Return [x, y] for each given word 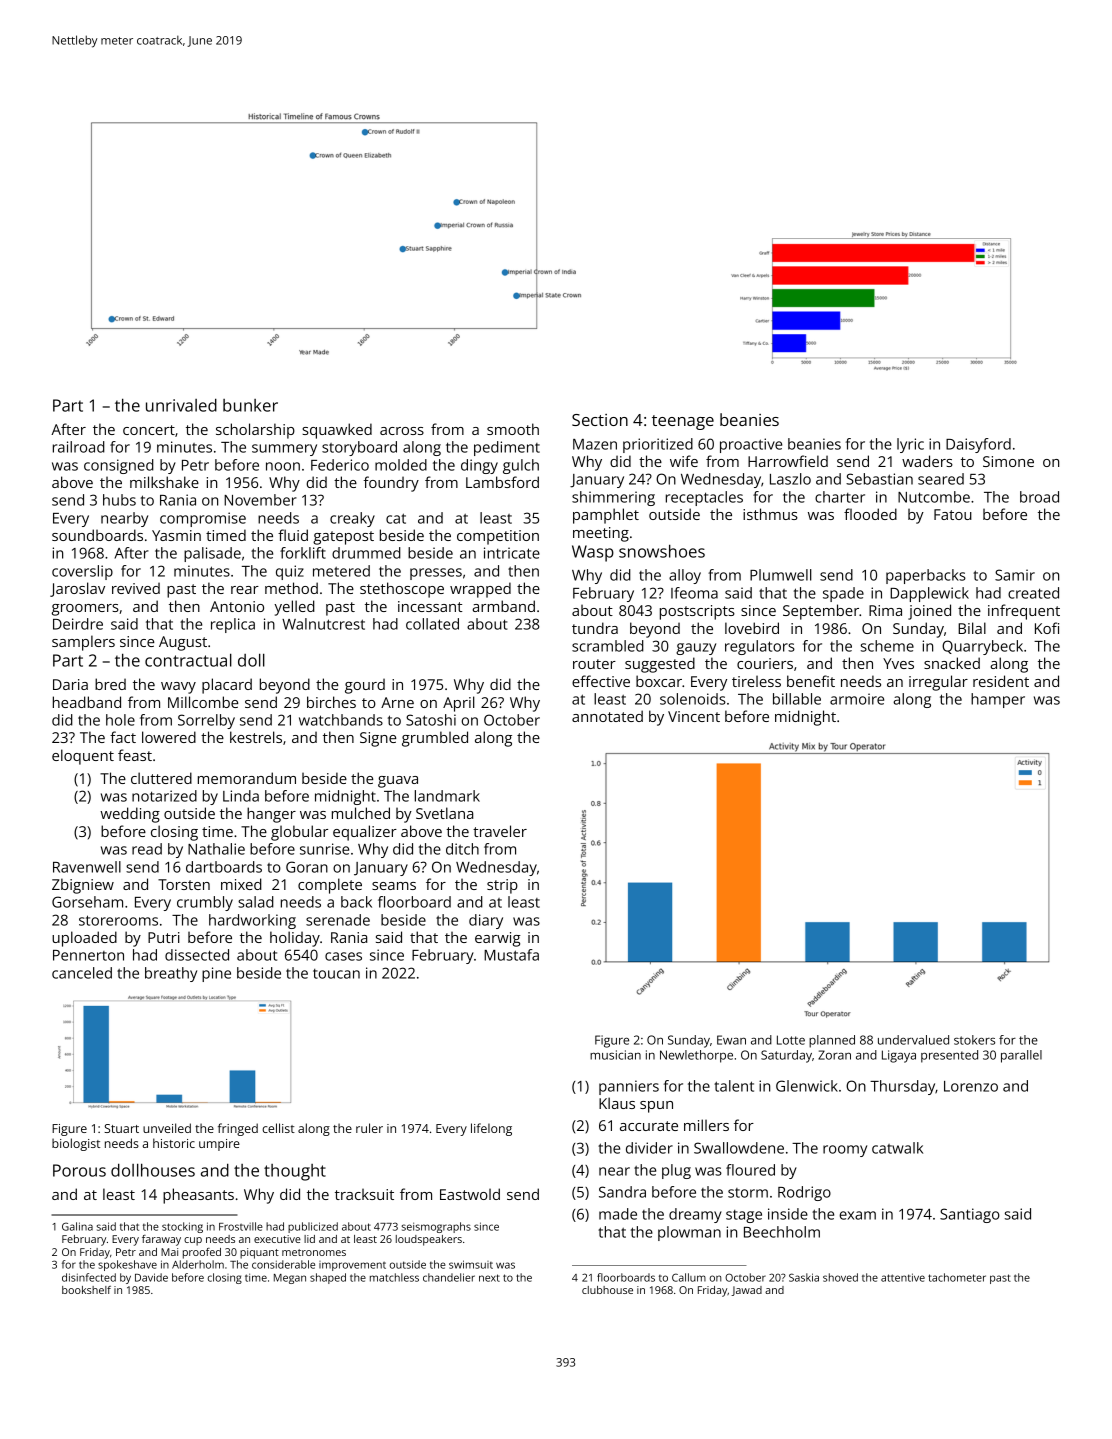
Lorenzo [971, 1086]
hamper [998, 700]
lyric [910, 445]
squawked [337, 431]
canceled [82, 973]
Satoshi [431, 720]
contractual [188, 660]
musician [615, 1055]
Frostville [241, 1226]
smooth [513, 429]
